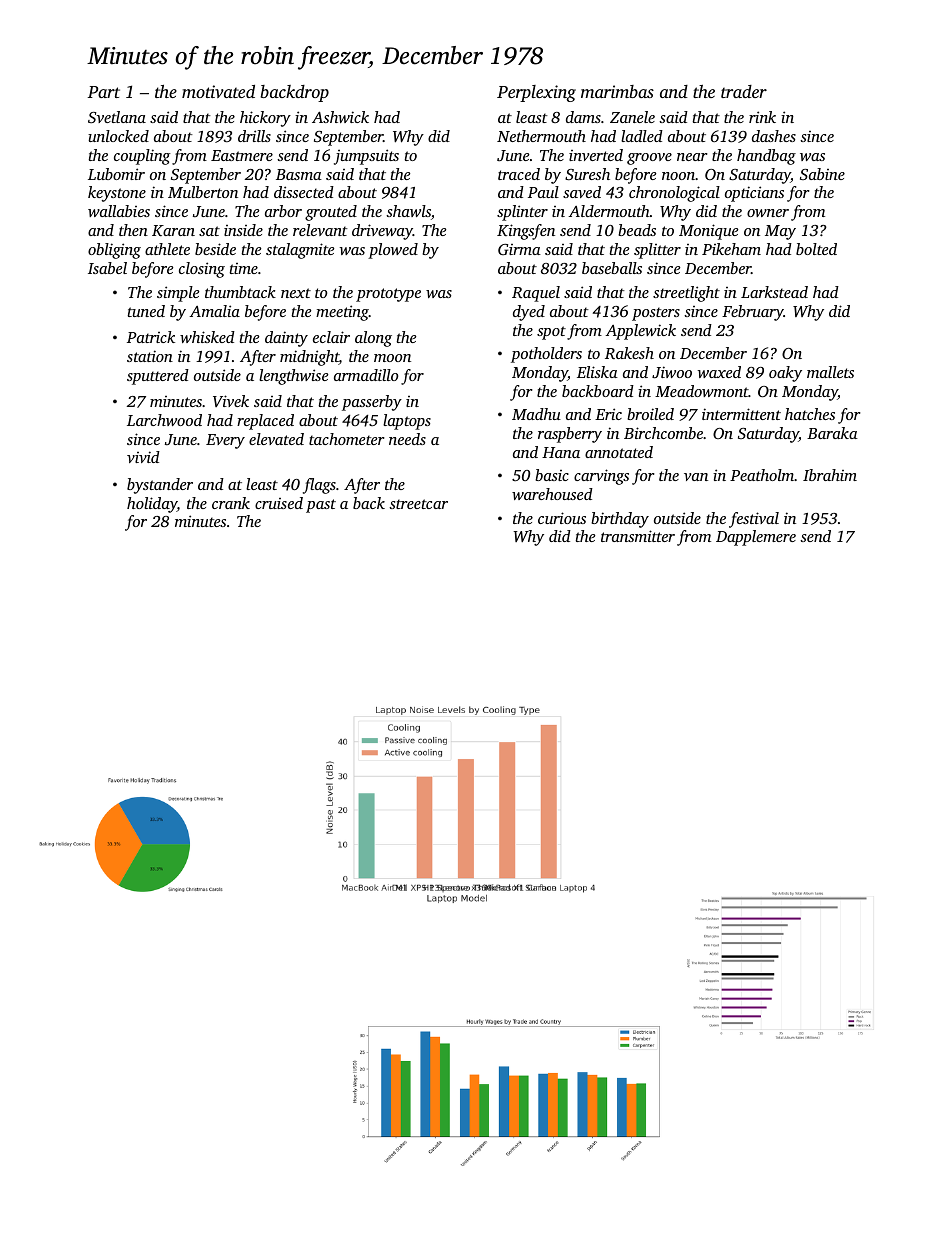 The width and height of the screenshot is (952, 1233). What do you see at coordinates (570, 435) in the screenshot?
I see `raspberry` at bounding box center [570, 435].
